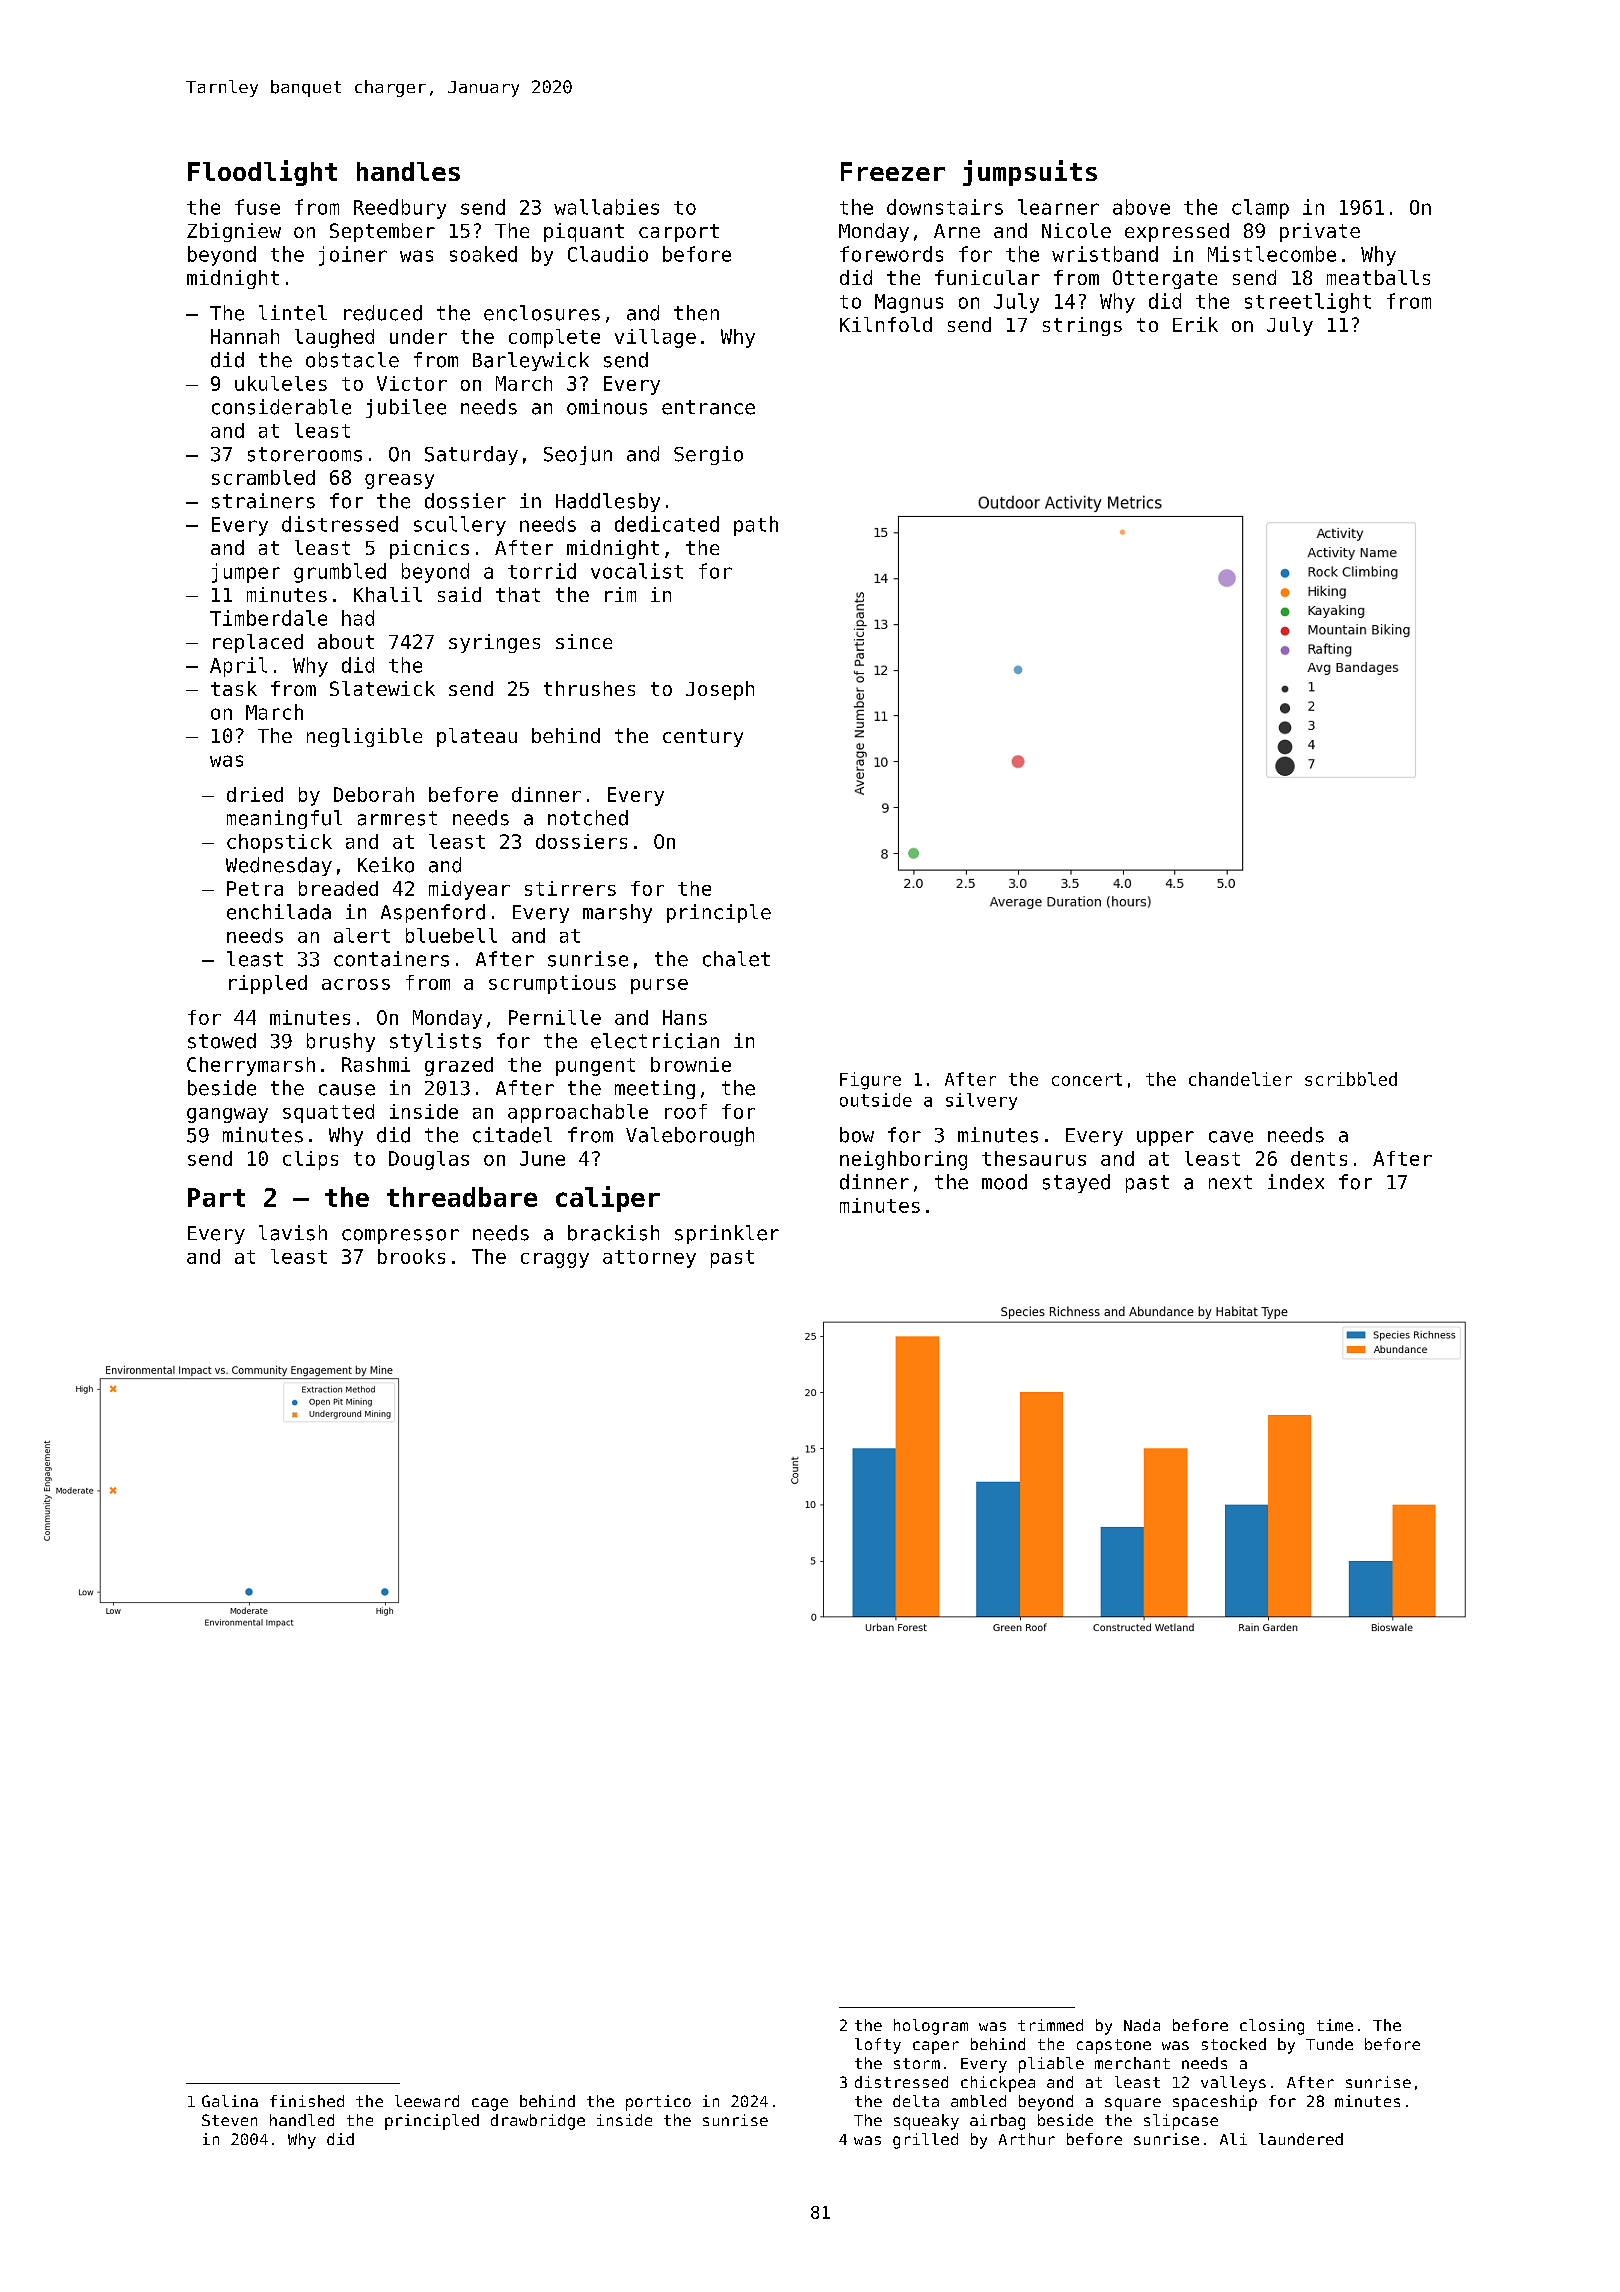 This screenshot has height=2292, width=1620. I want to click on clamp, so click(1260, 209).
